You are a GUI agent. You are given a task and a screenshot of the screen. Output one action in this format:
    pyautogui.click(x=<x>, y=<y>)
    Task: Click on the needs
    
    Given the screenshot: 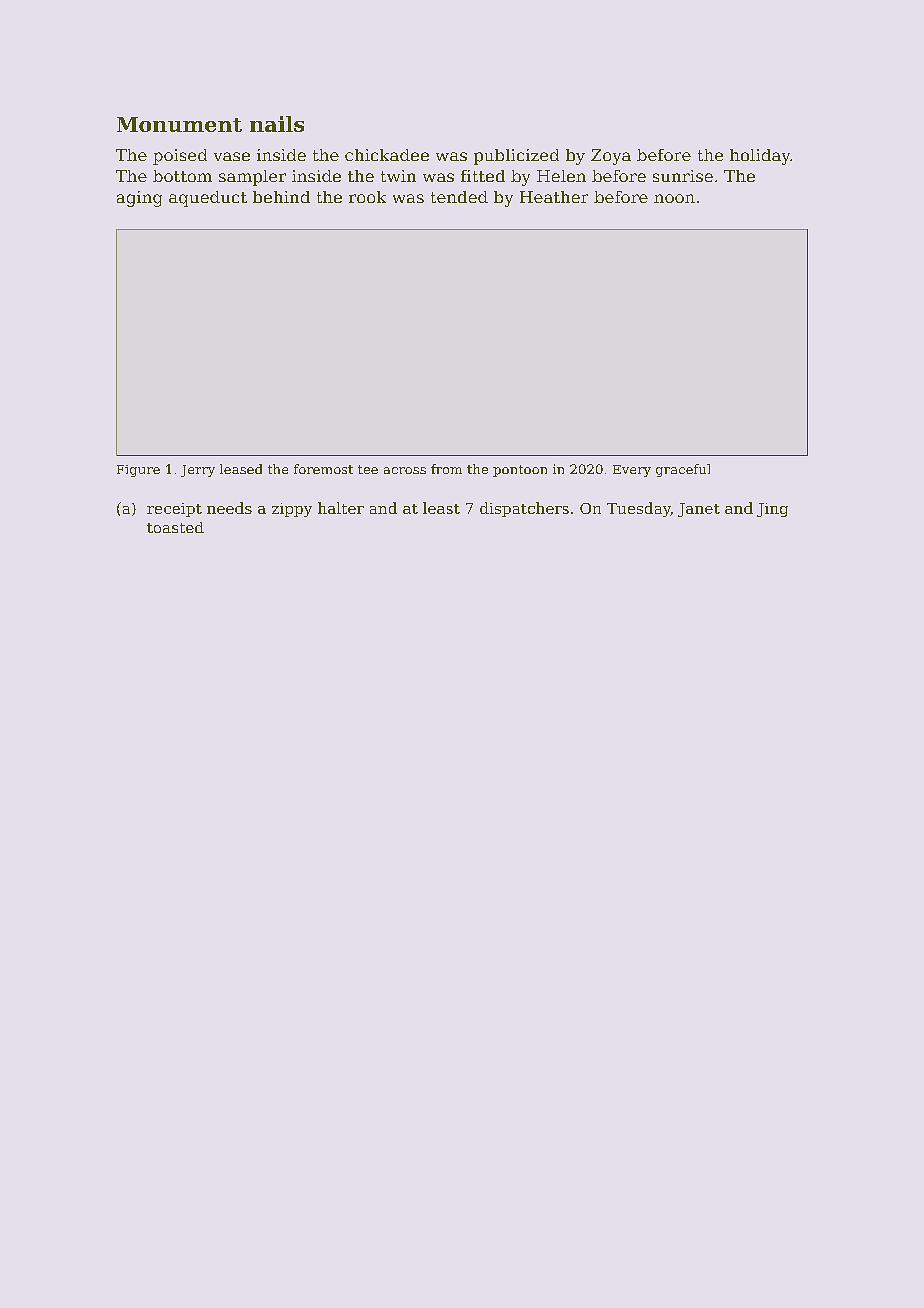 What is the action you would take?
    pyautogui.click(x=229, y=508)
